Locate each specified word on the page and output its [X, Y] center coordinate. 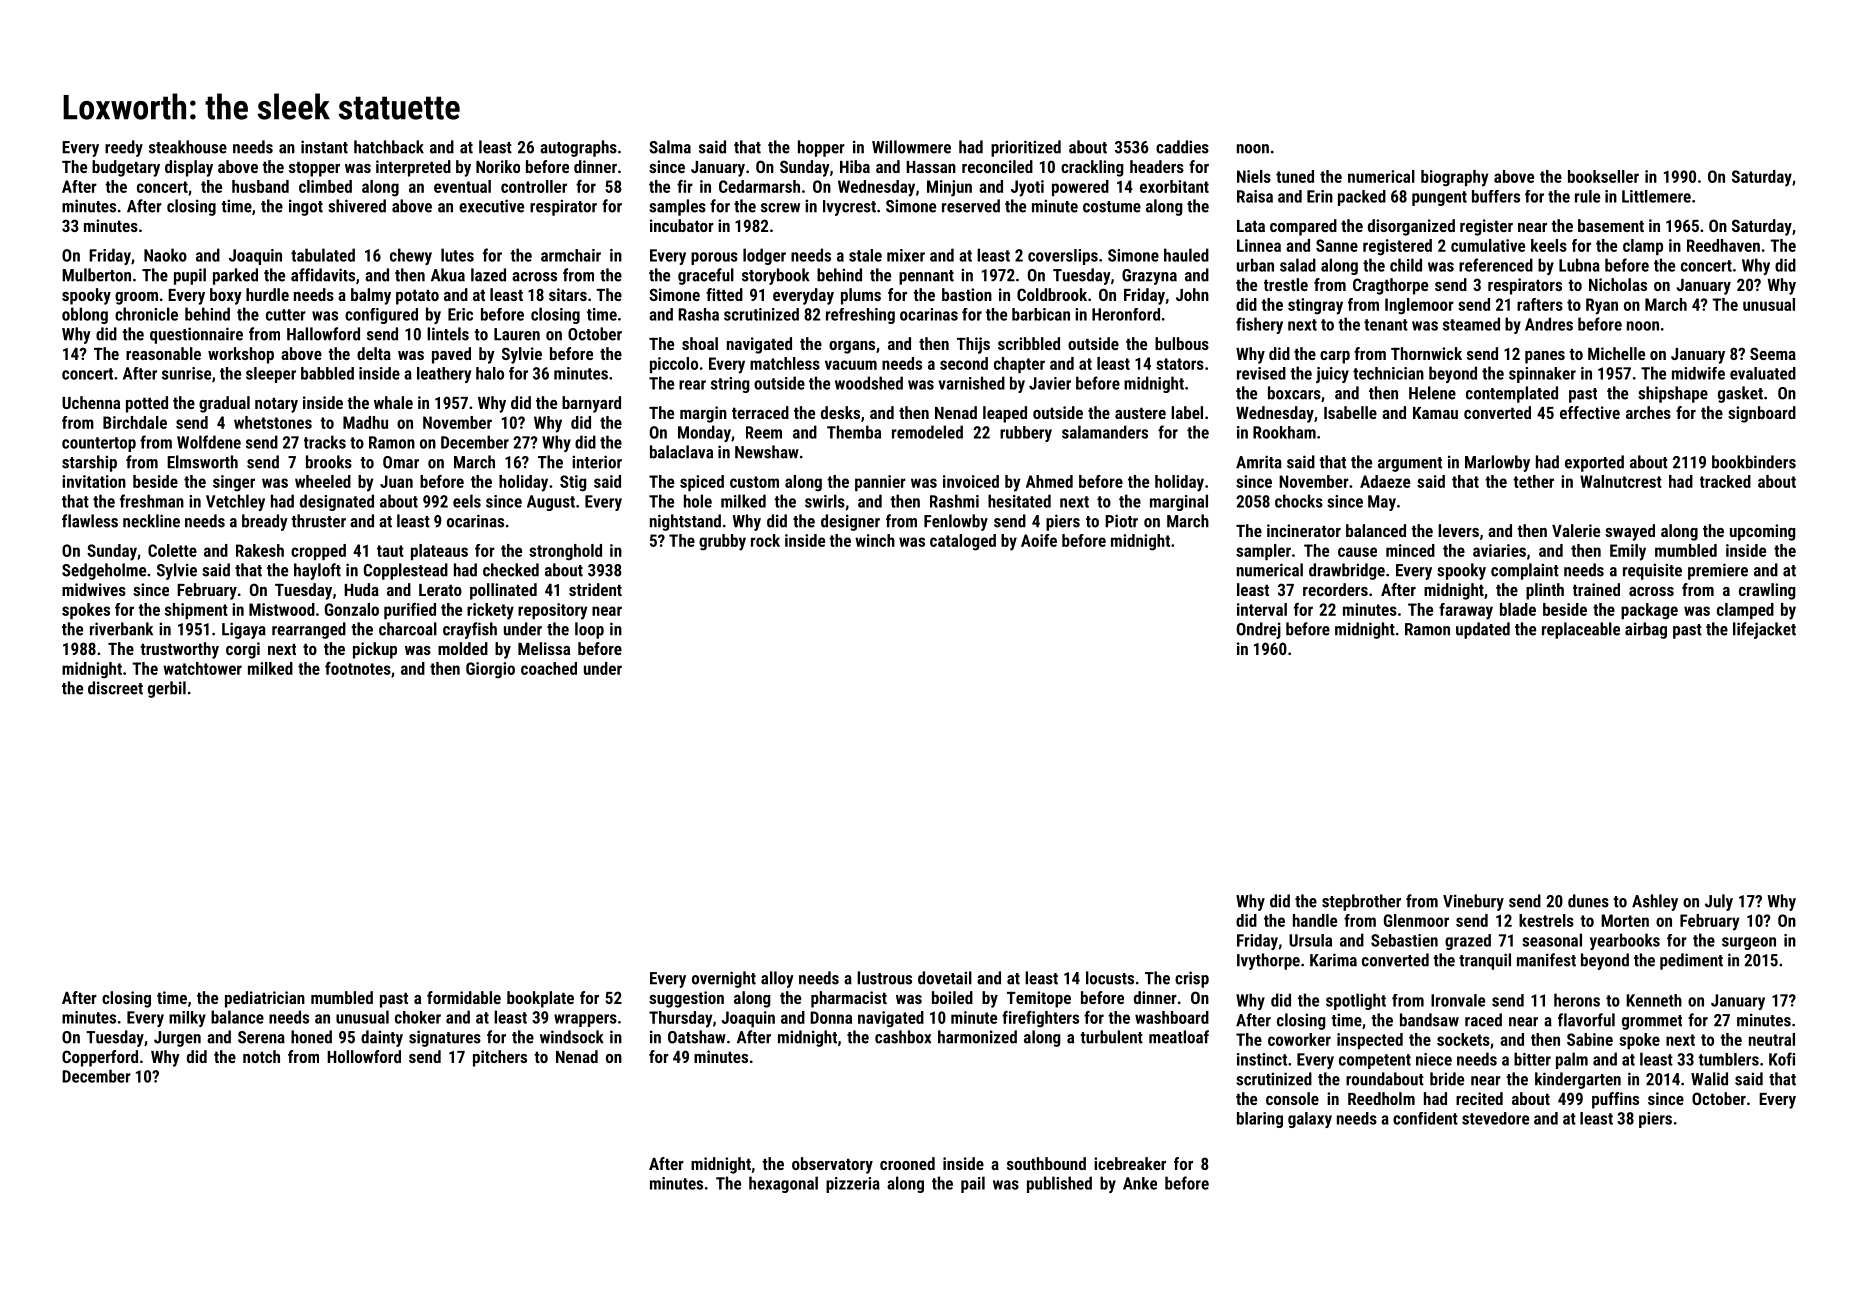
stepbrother [1361, 902]
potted [147, 404]
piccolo [674, 365]
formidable [464, 997]
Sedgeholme [104, 571]
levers [1458, 530]
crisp [1192, 979]
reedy [124, 148]
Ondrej [1259, 630]
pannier [880, 483]
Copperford [100, 1058]
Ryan [1602, 306]
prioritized [1026, 148]
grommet [1652, 1022]
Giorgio [490, 670]
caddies [1182, 147]
